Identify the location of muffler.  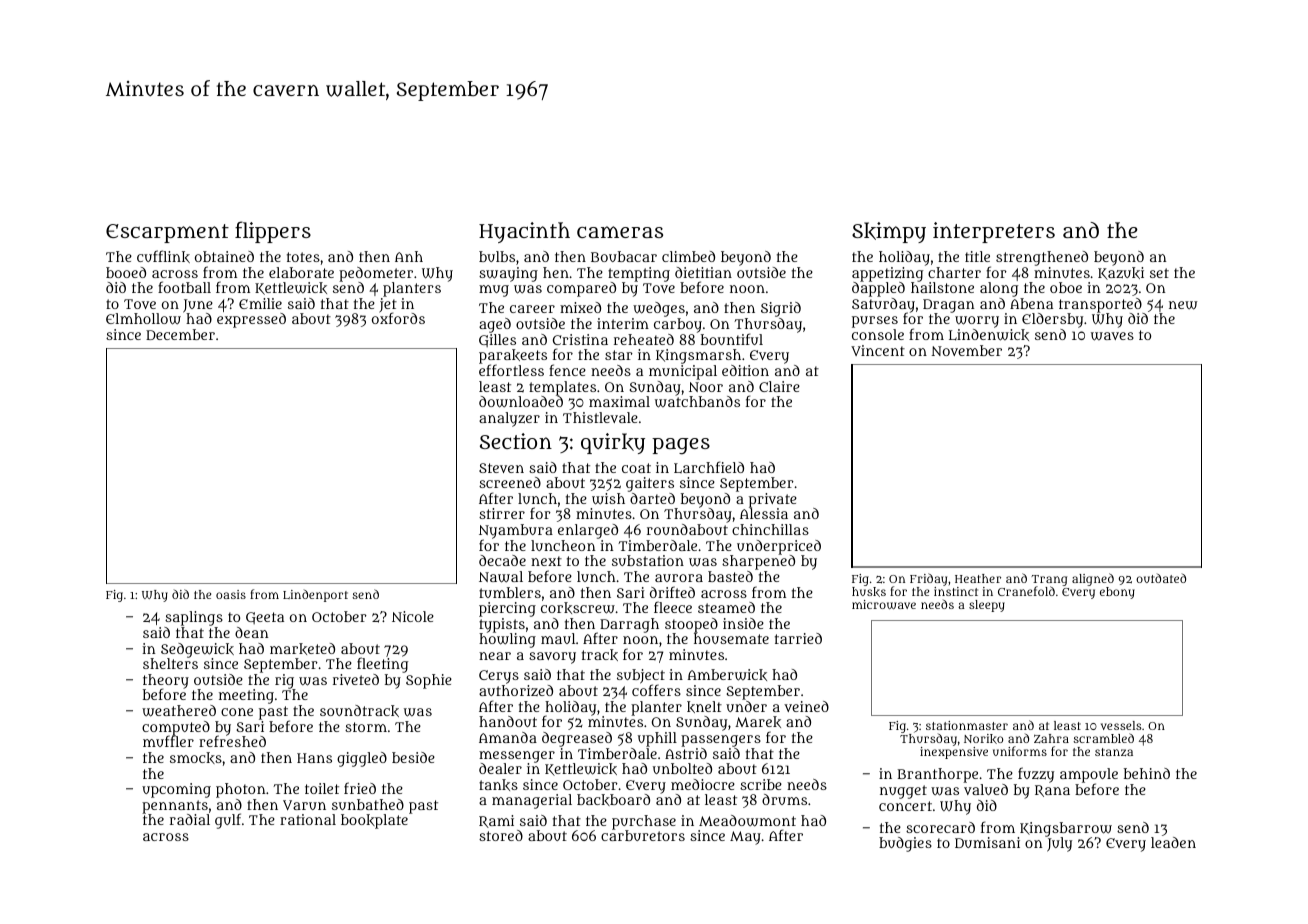
(168, 741).
